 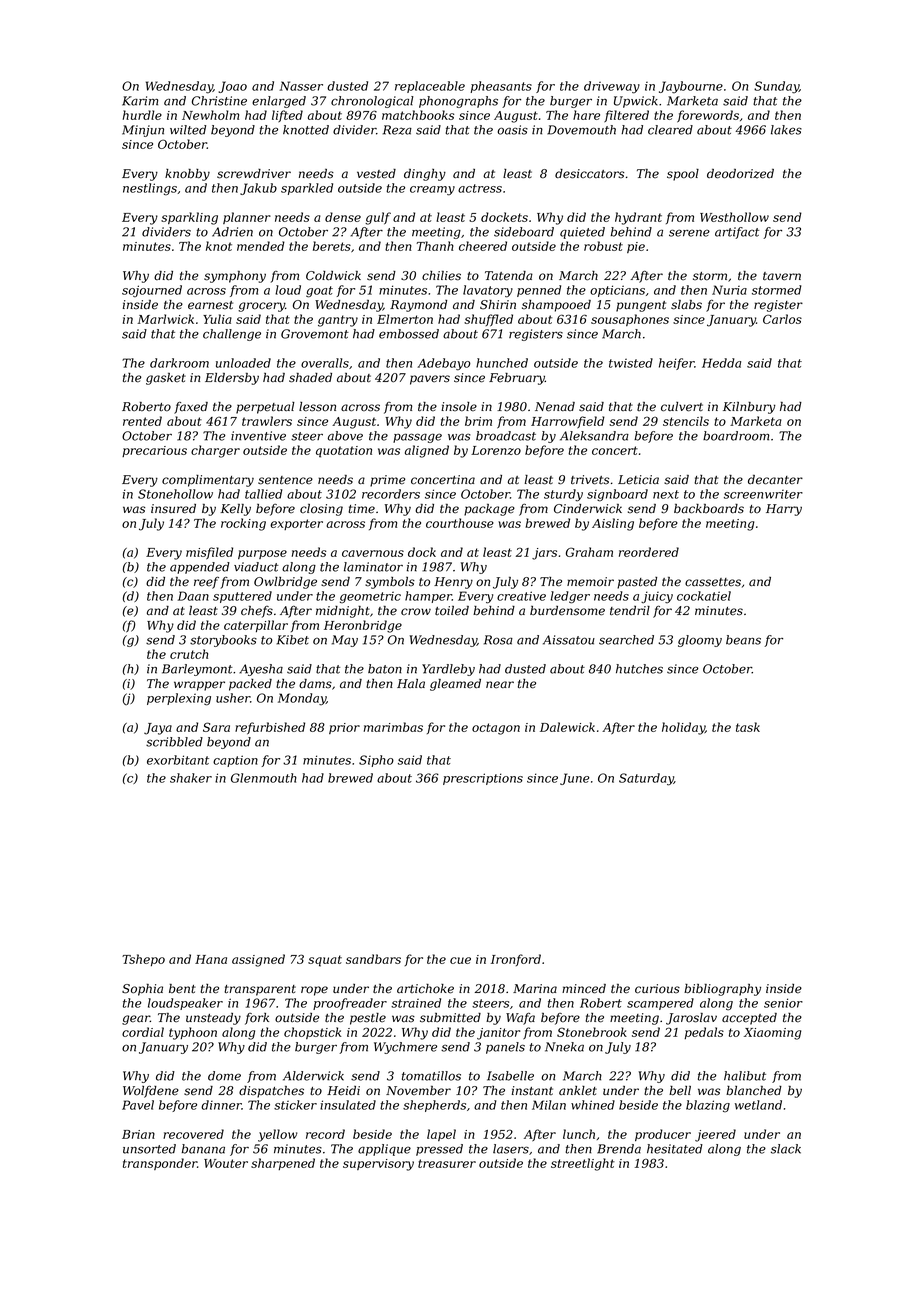 What do you see at coordinates (715, 1135) in the screenshot?
I see `jeered` at bounding box center [715, 1135].
